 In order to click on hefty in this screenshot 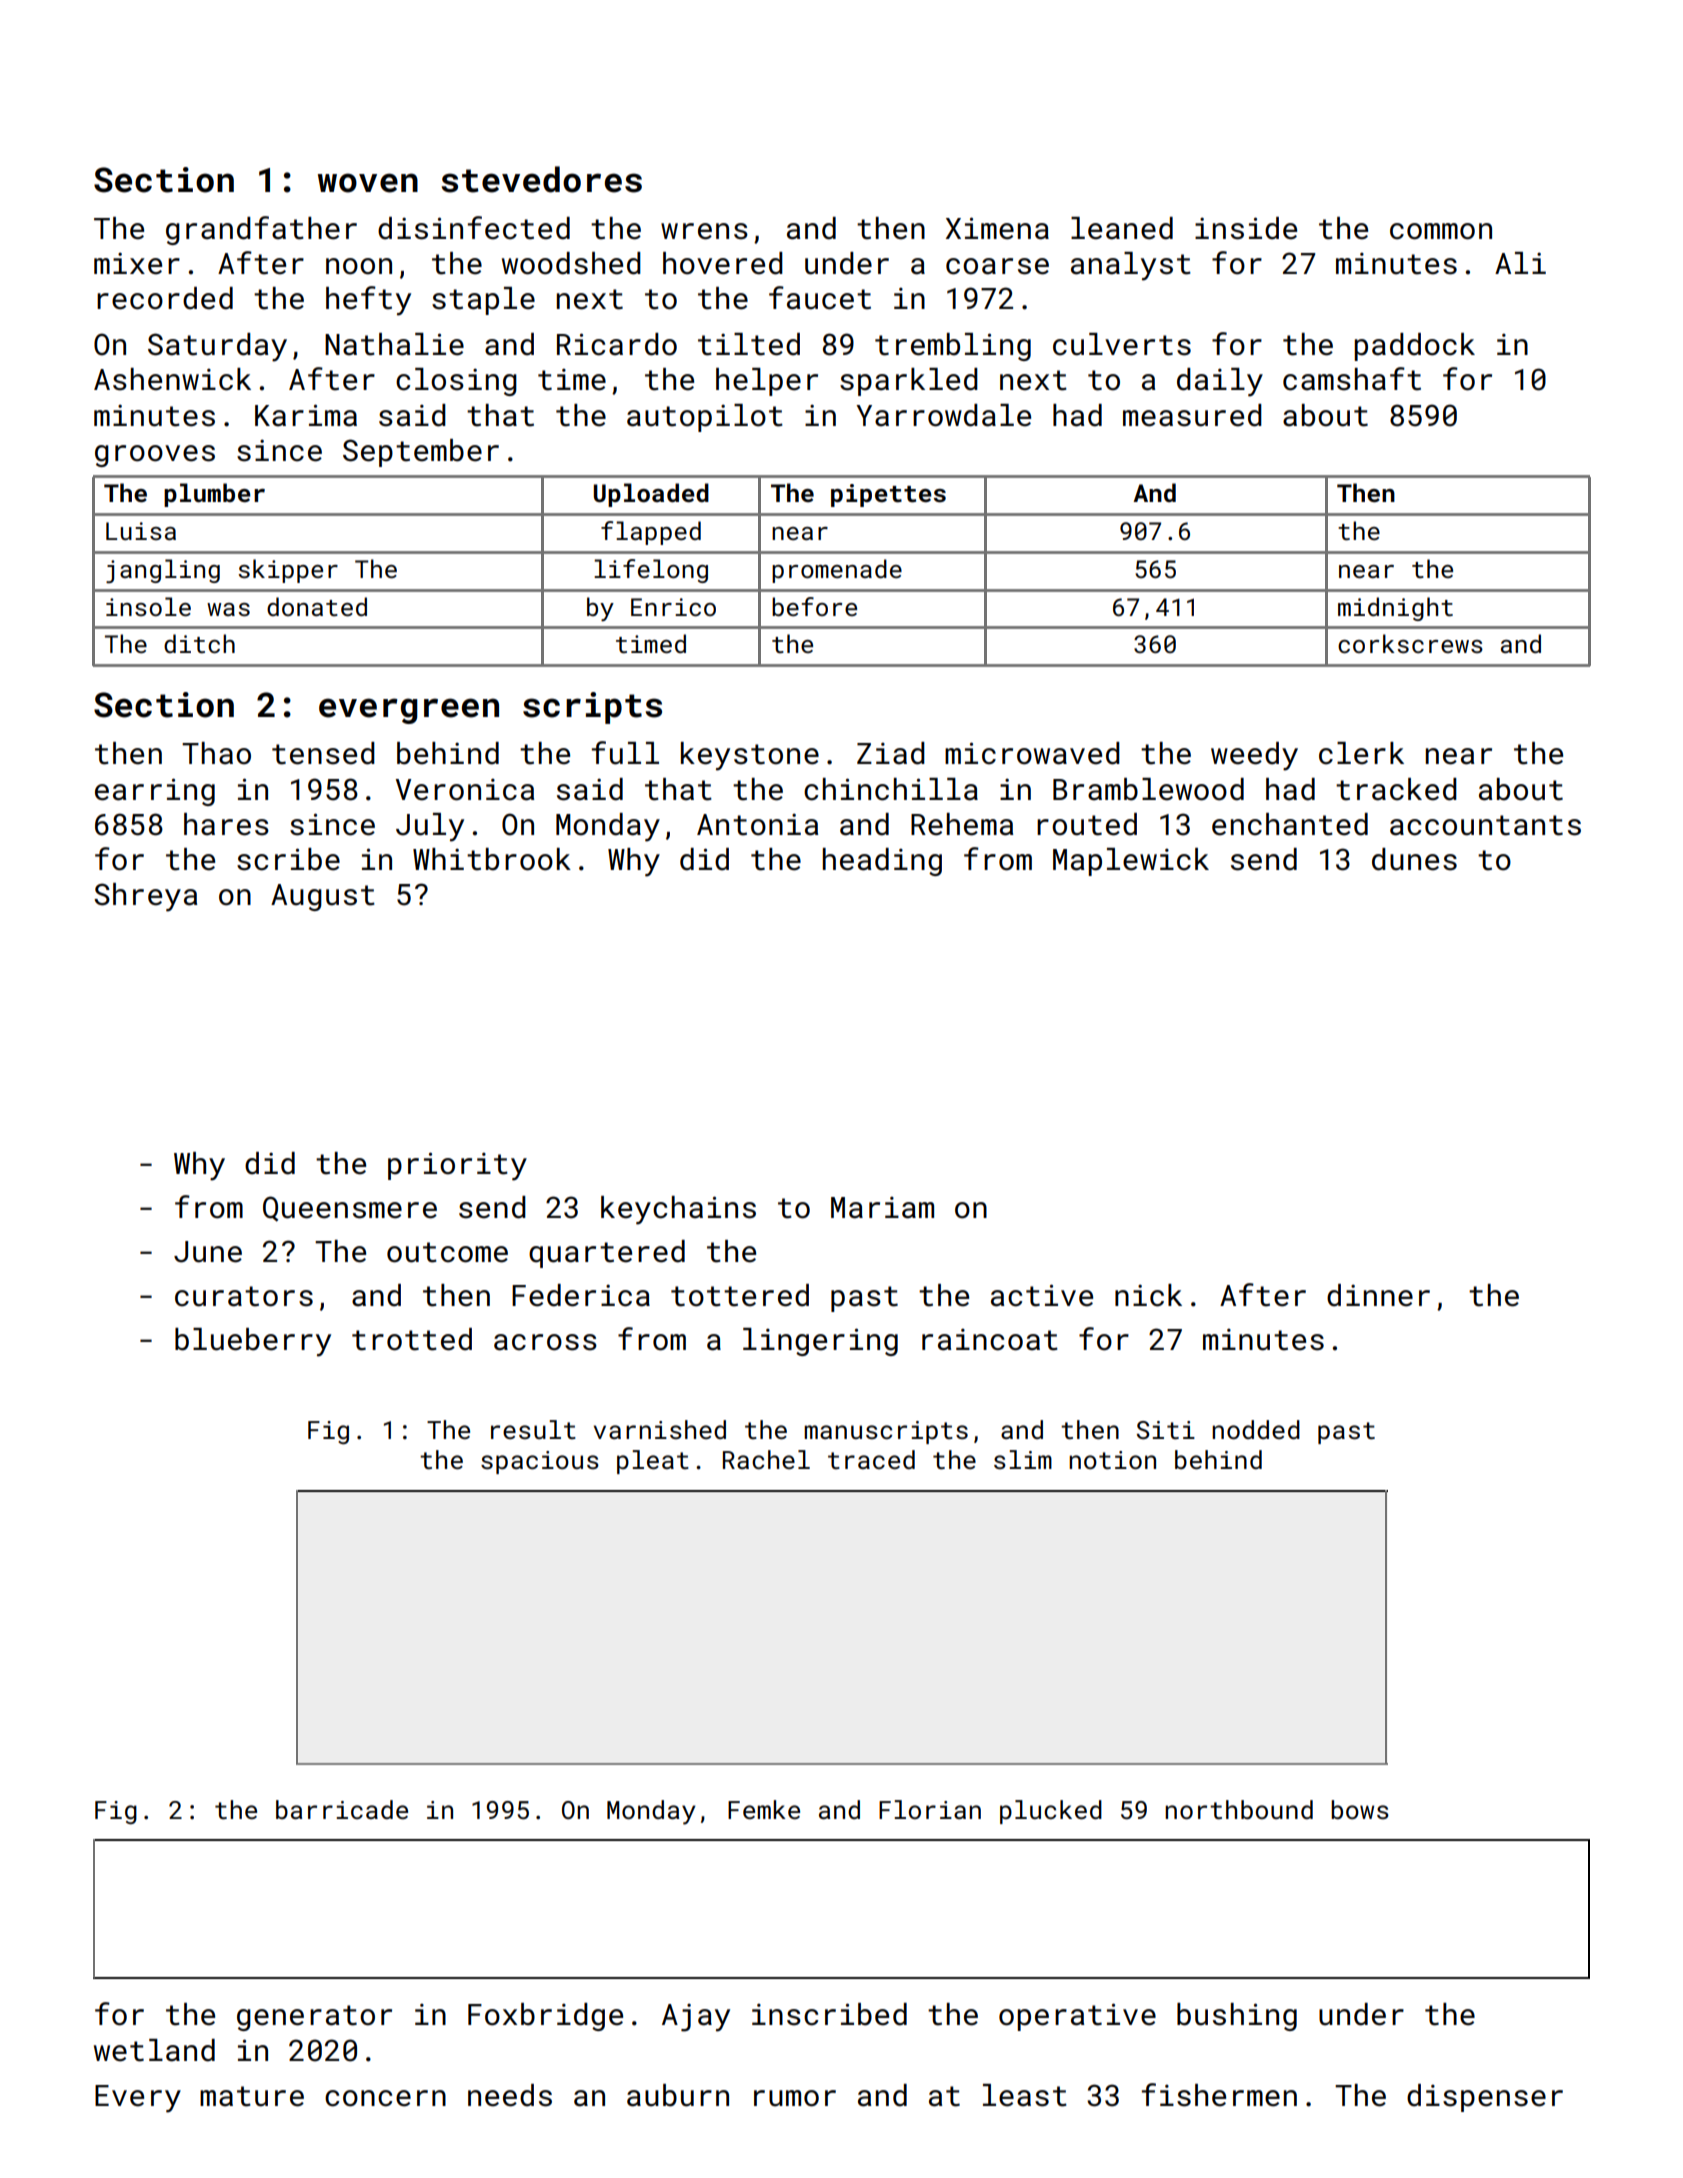, I will do `click(368, 301)`.
